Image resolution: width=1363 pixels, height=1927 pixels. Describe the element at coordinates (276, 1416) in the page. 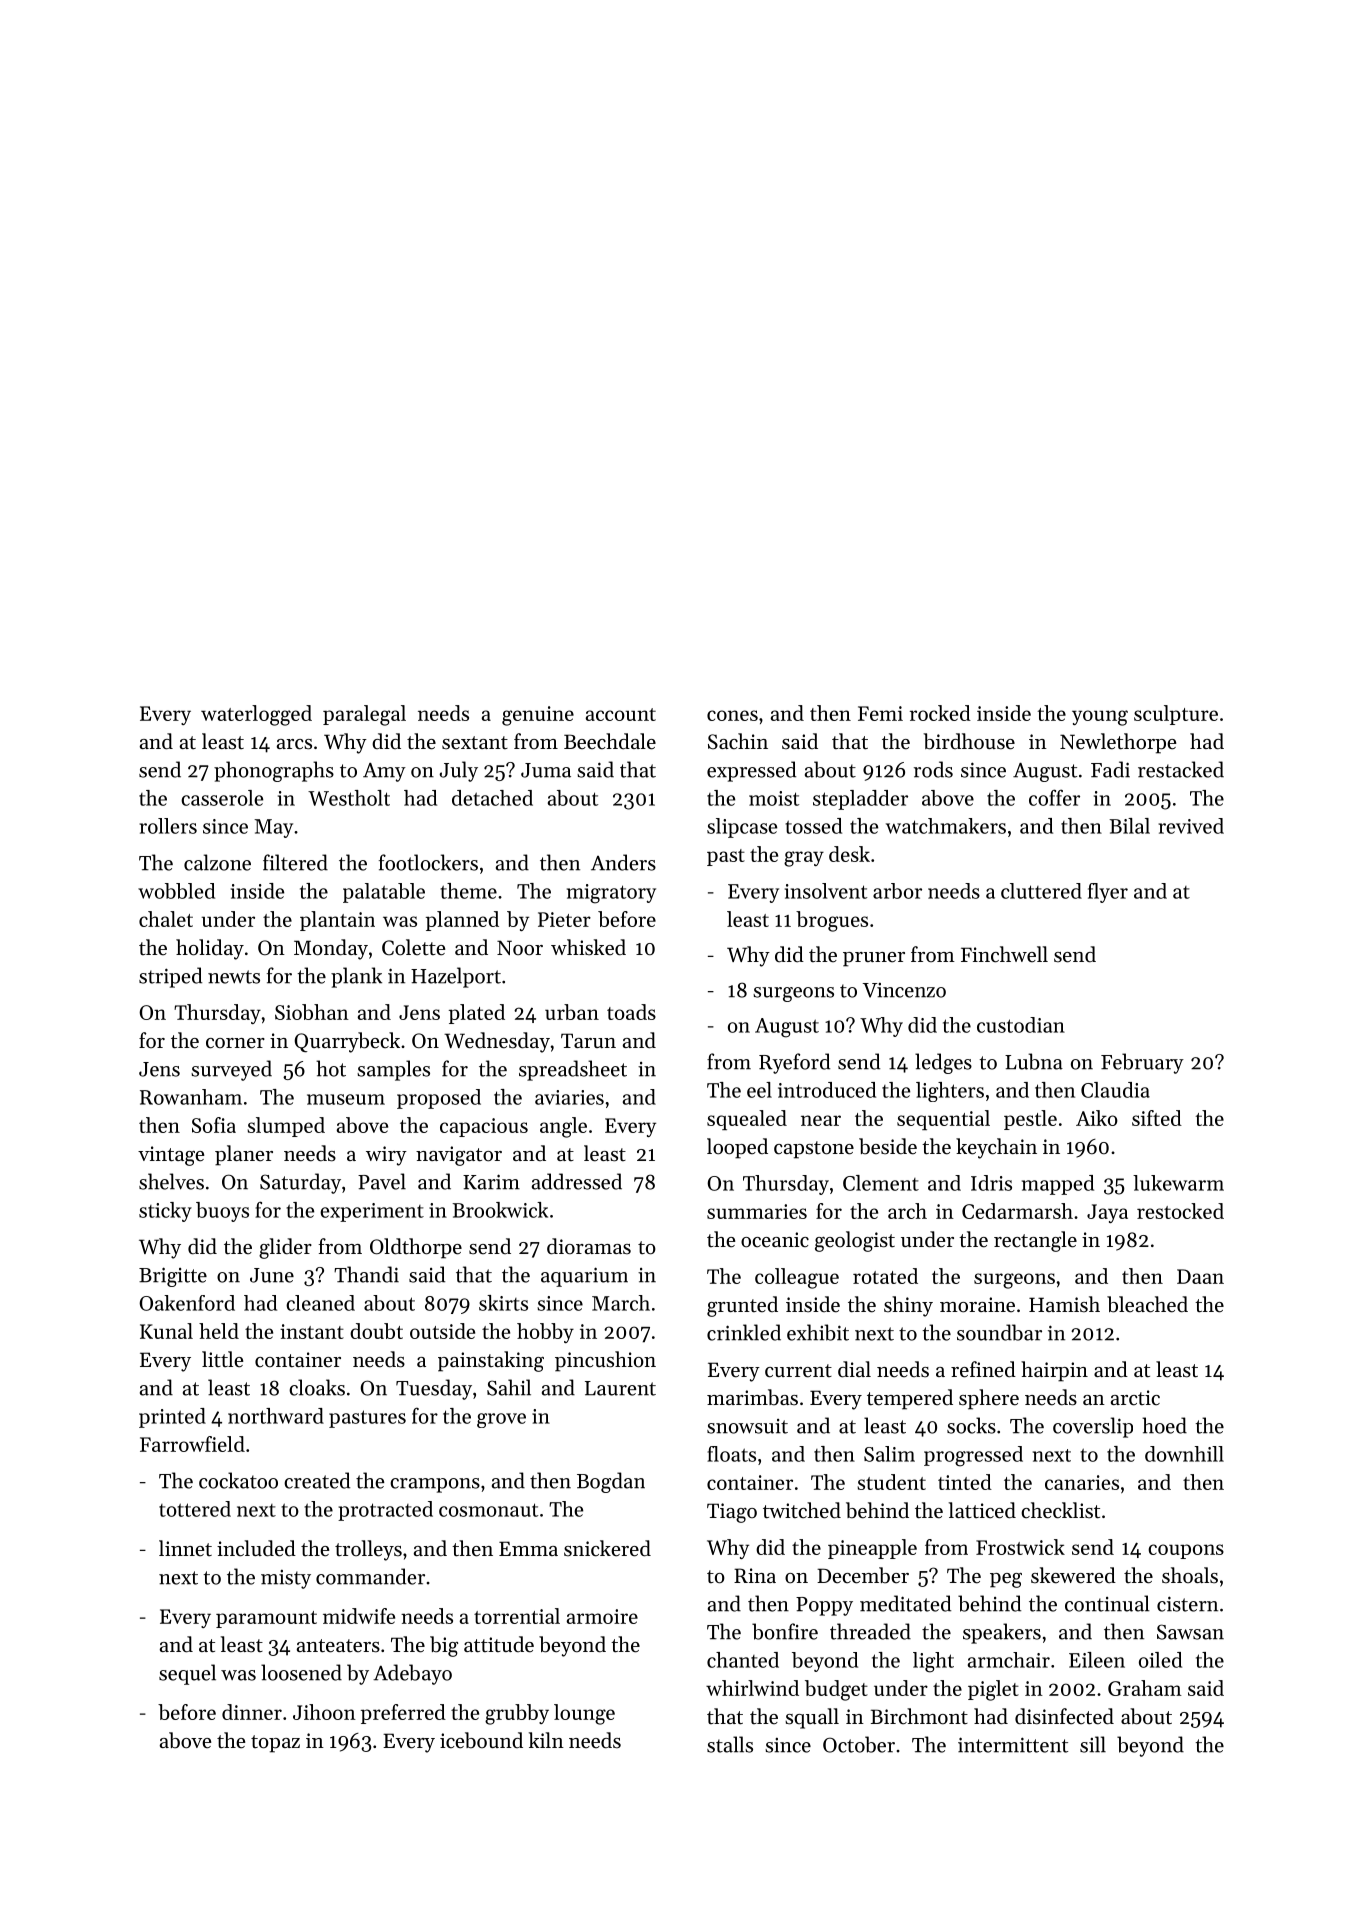

I see `northward` at that location.
